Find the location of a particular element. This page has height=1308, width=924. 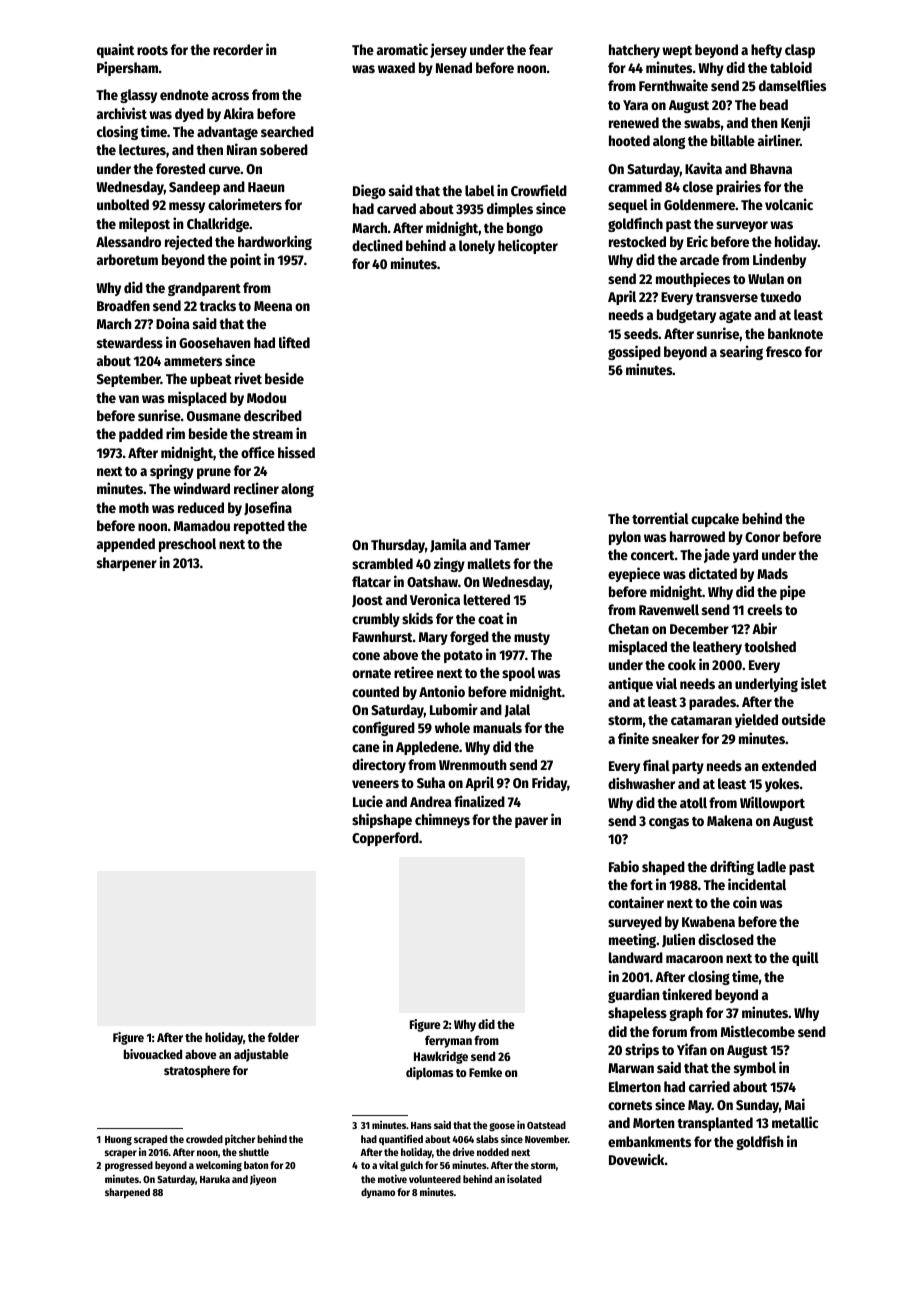

billable is located at coordinates (733, 140).
